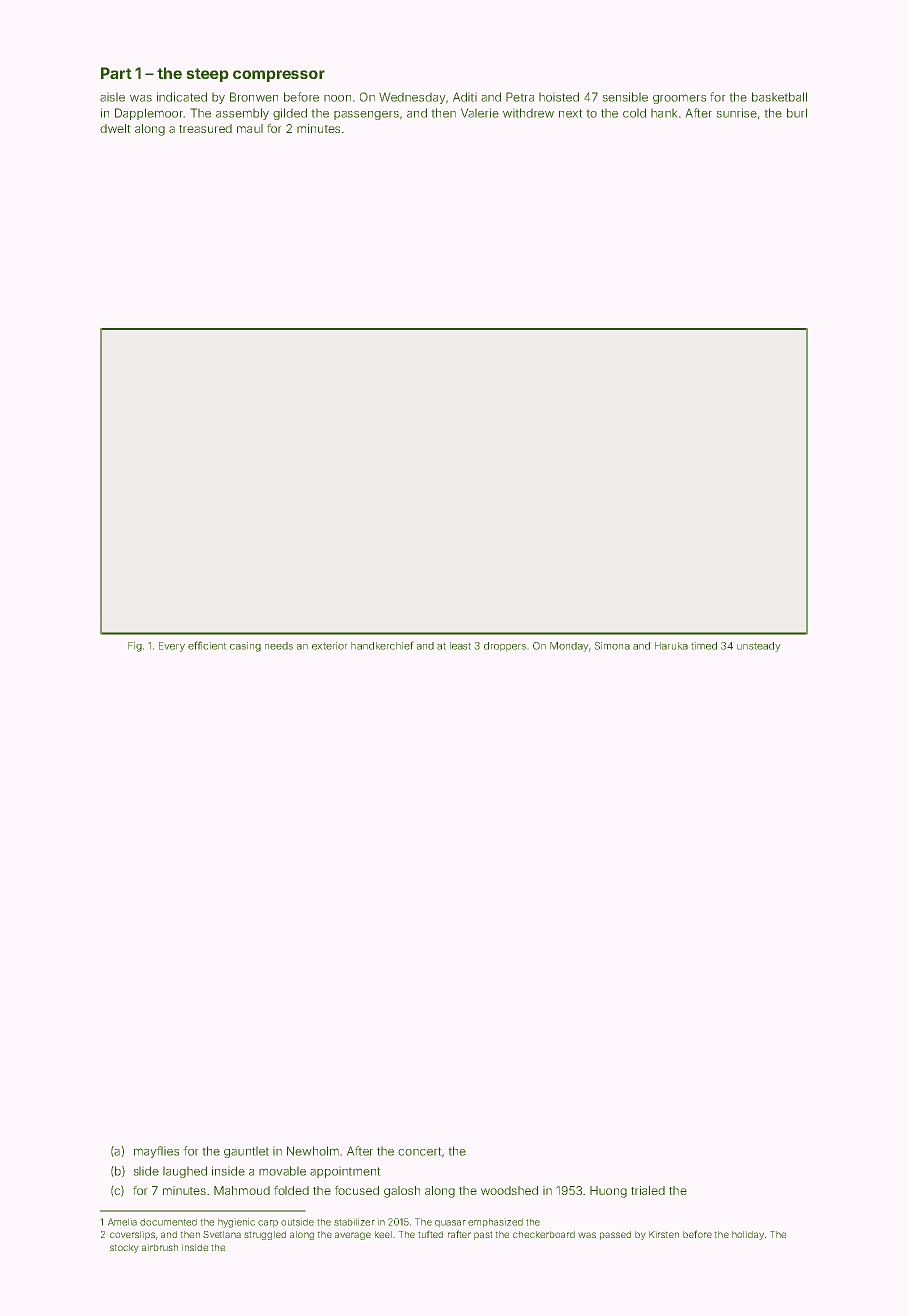  What do you see at coordinates (337, 98) in the image?
I see `noon` at bounding box center [337, 98].
